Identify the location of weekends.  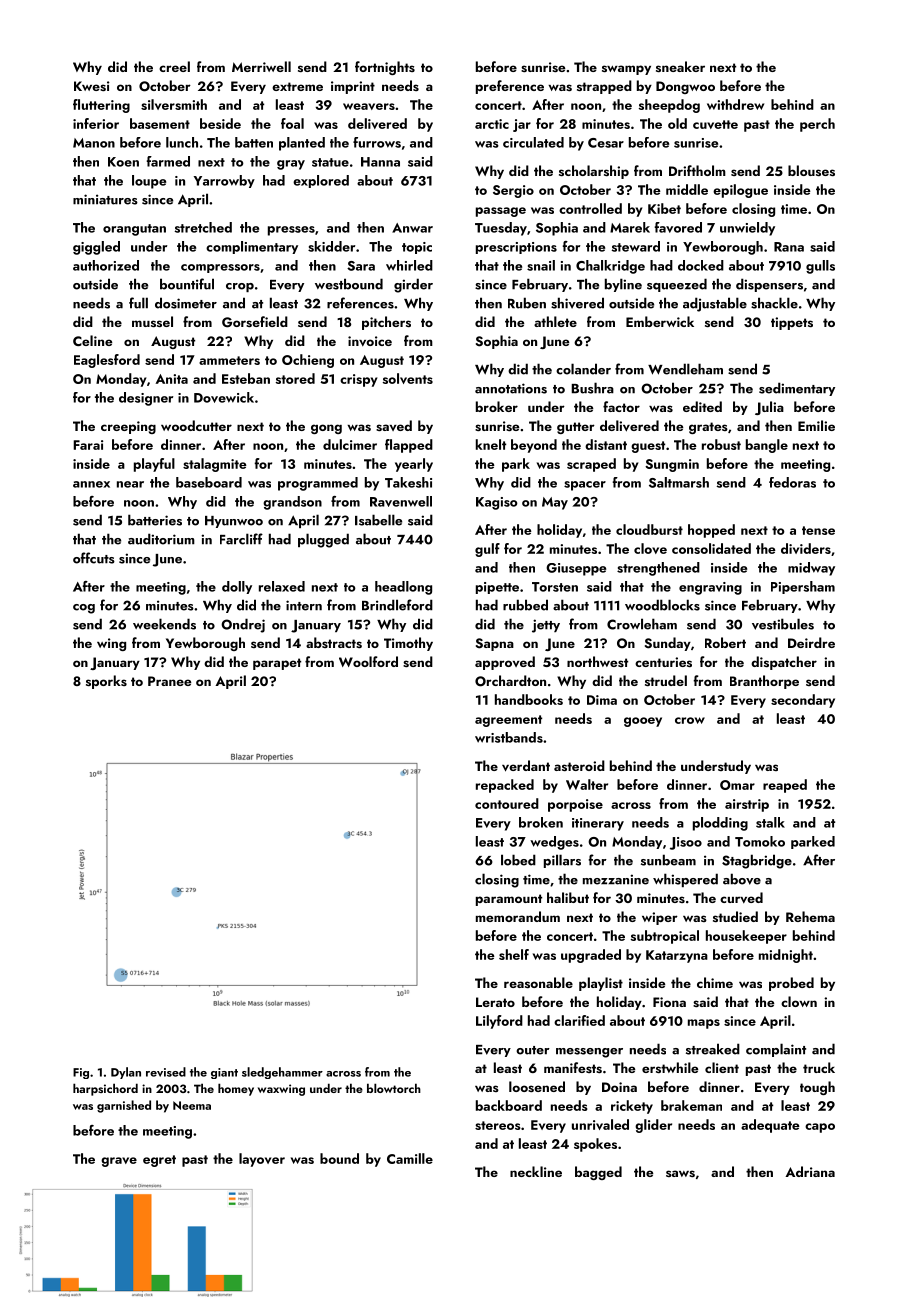
(164, 624).
